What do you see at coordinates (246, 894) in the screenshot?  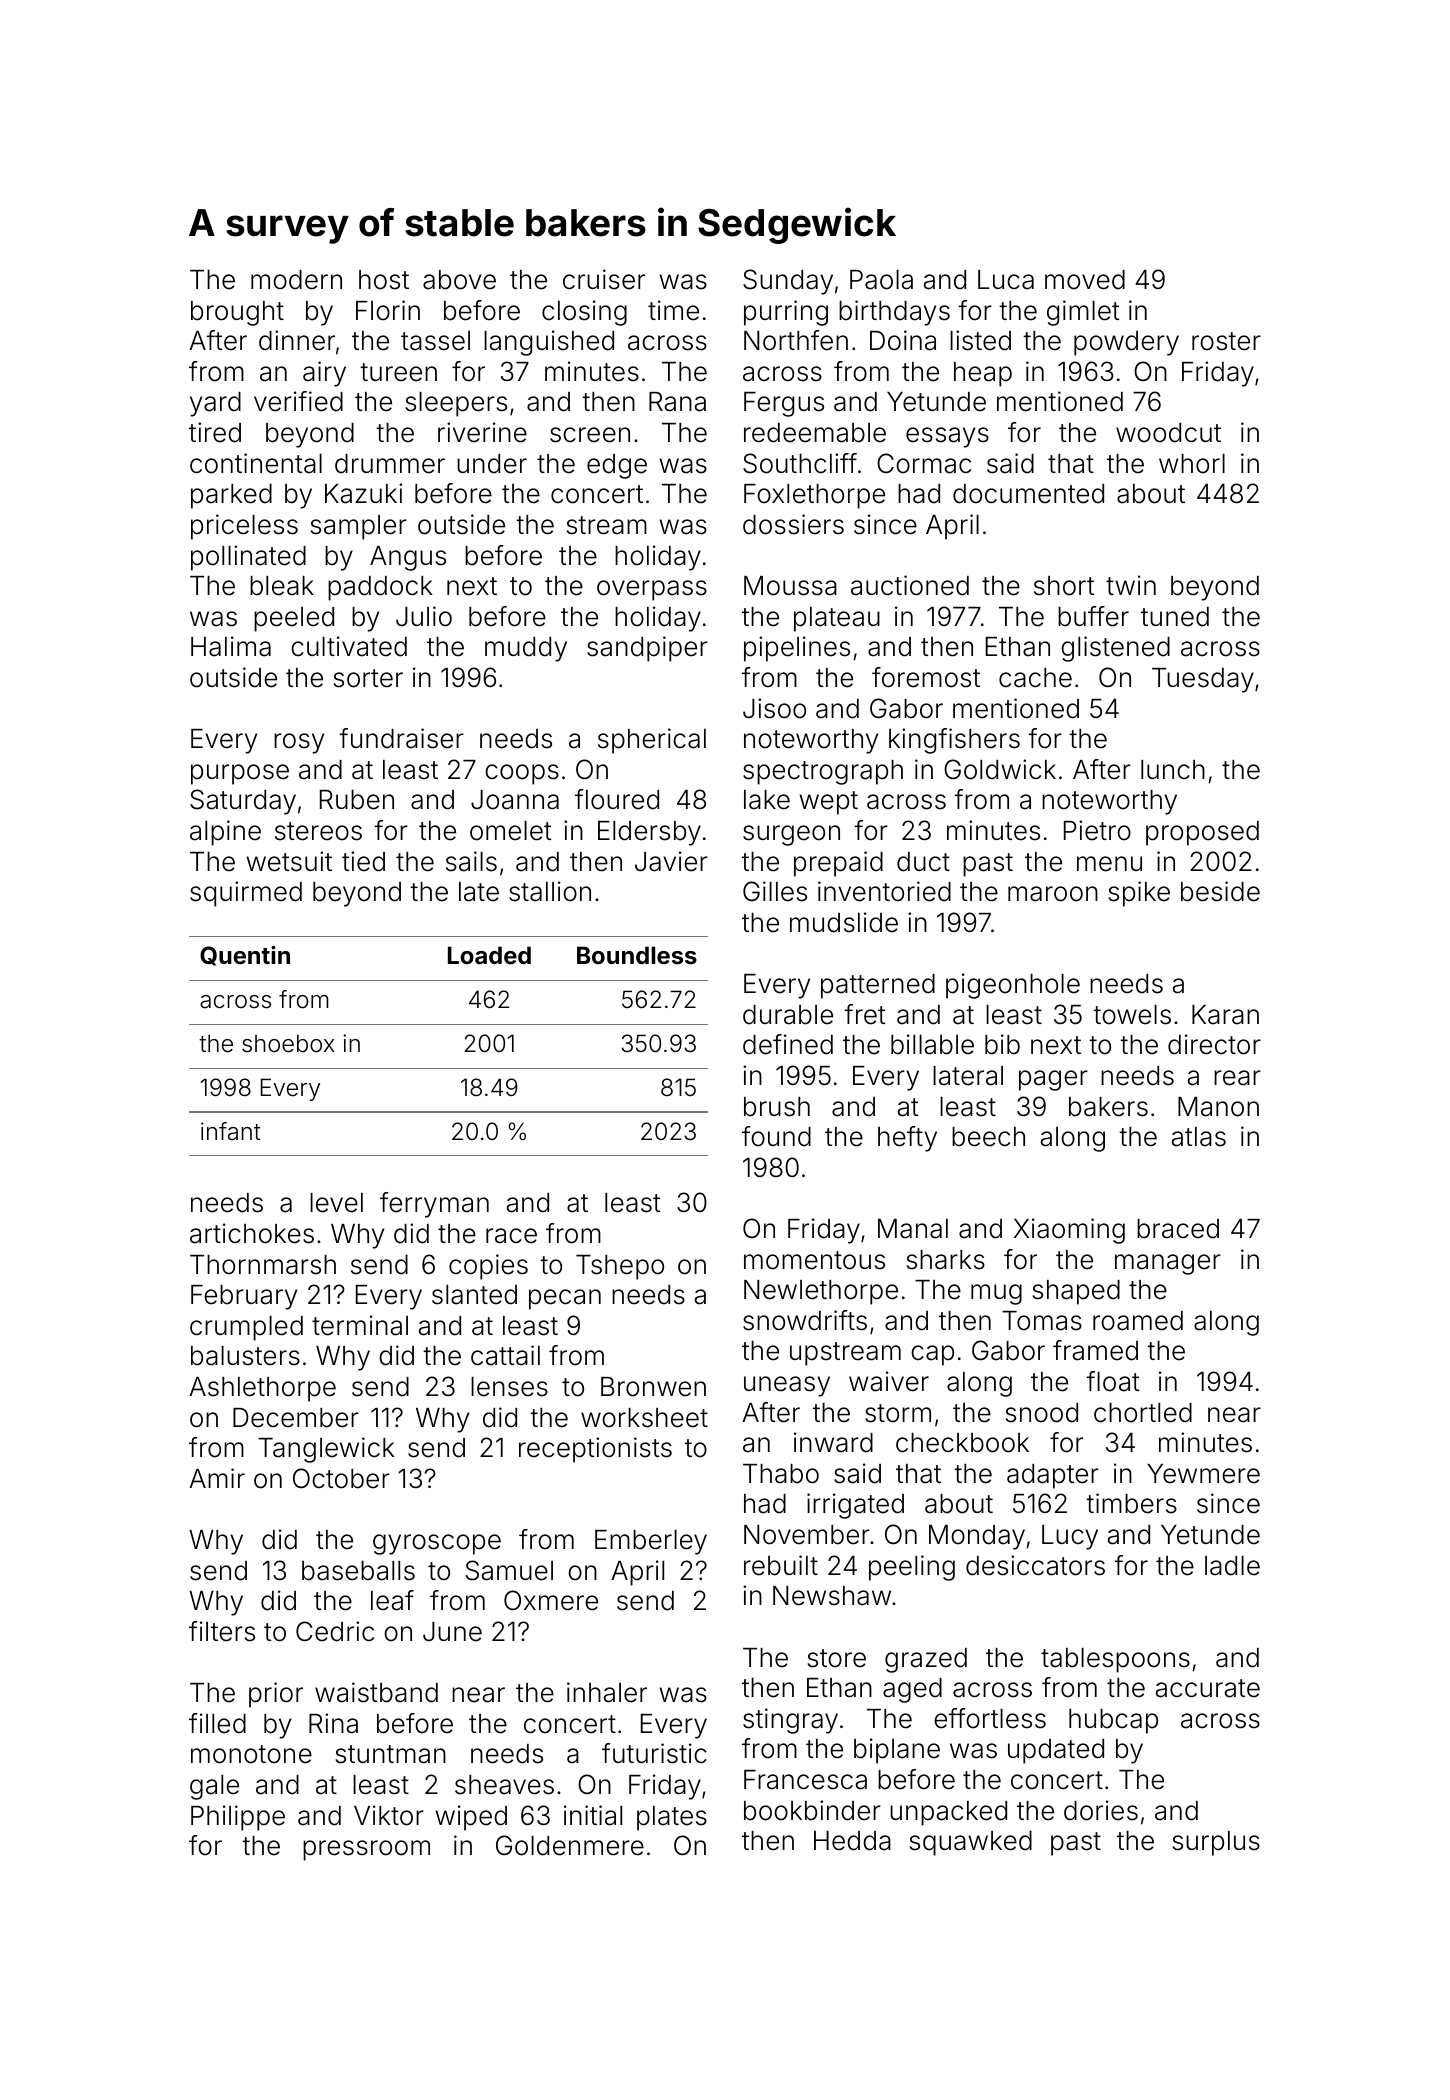 I see `squirmed` at bounding box center [246, 894].
